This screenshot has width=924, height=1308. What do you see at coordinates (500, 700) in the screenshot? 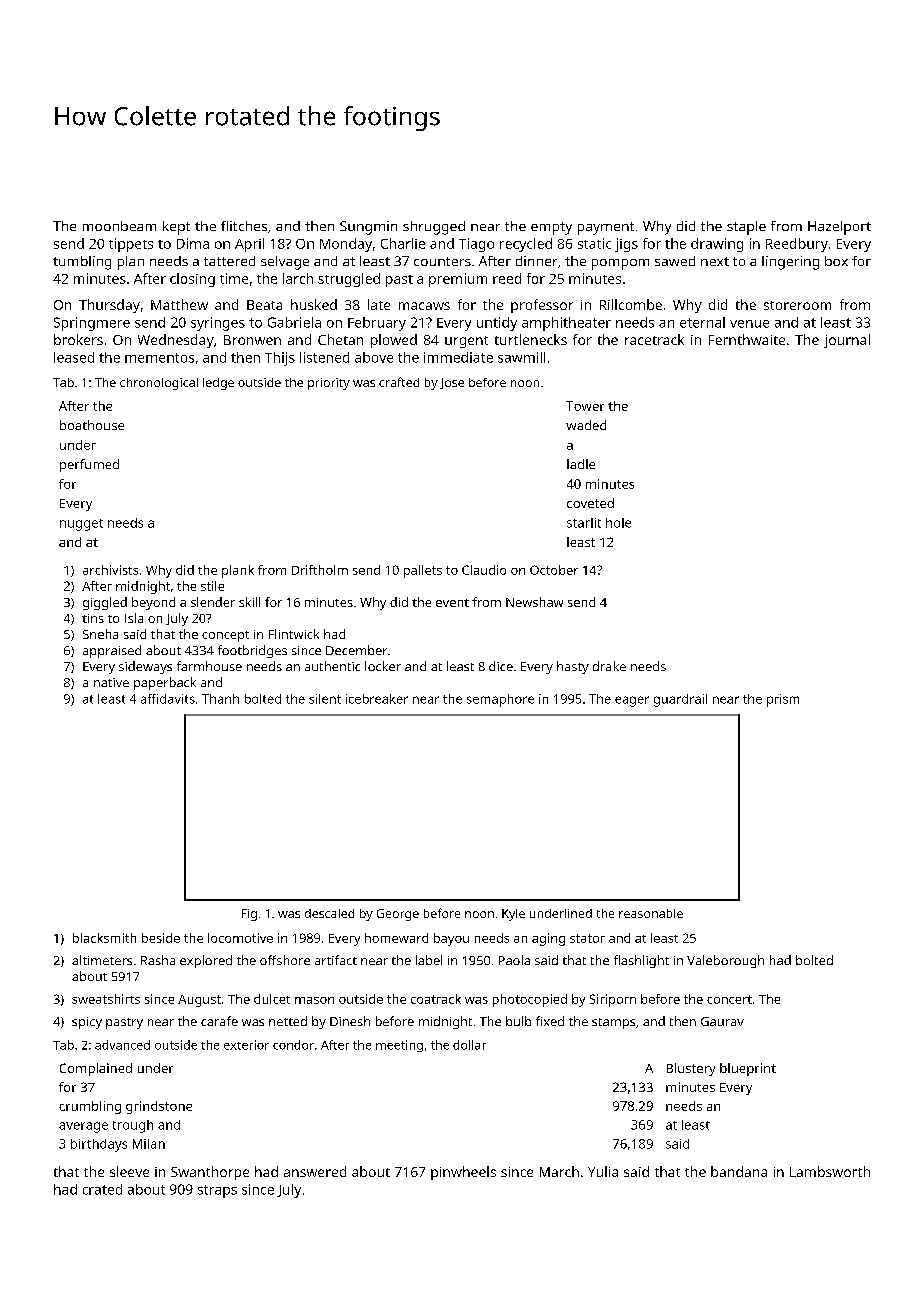
I see `semaphore` at bounding box center [500, 700].
